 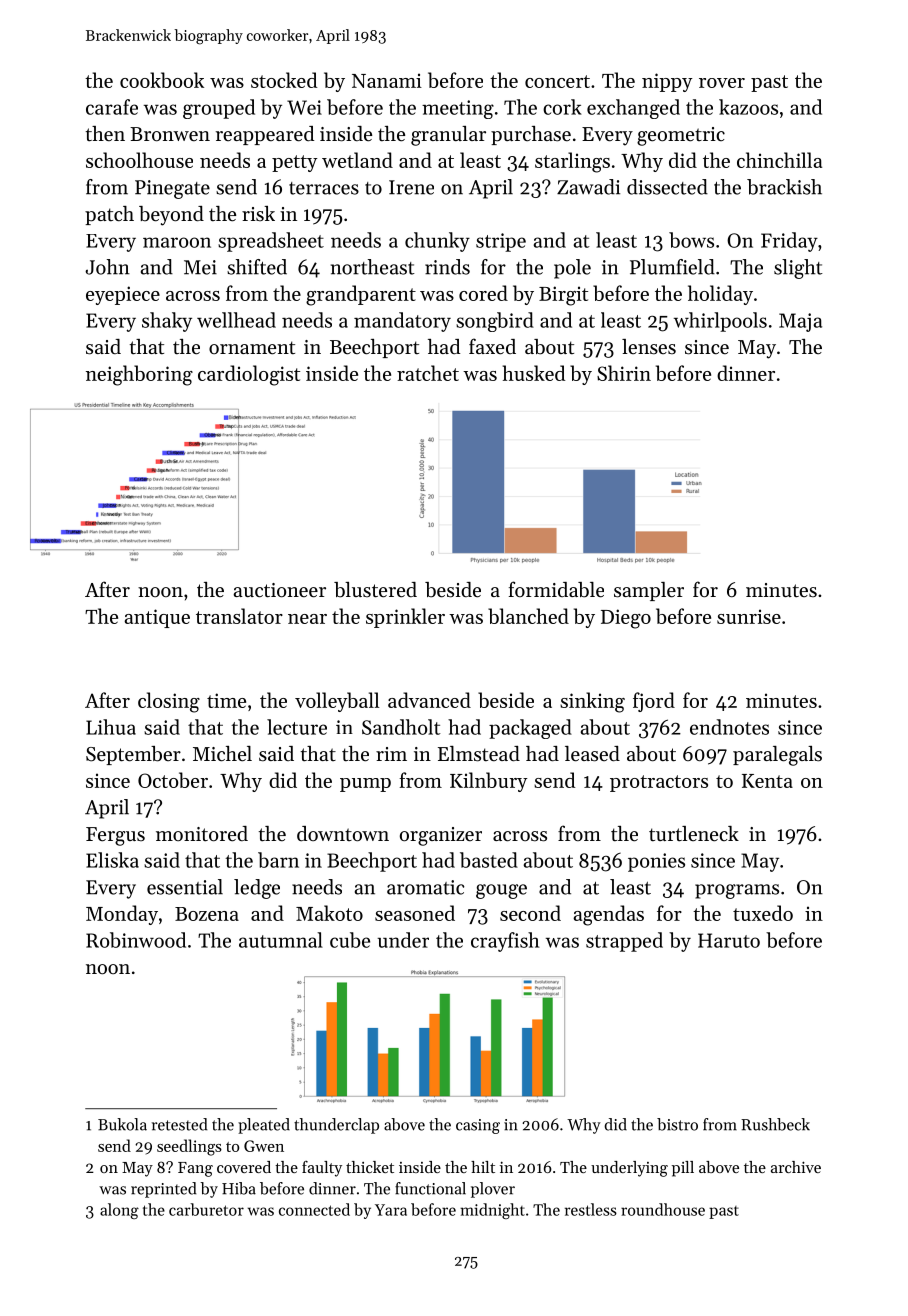 What do you see at coordinates (249, 375) in the image?
I see `cardiologist` at bounding box center [249, 375].
